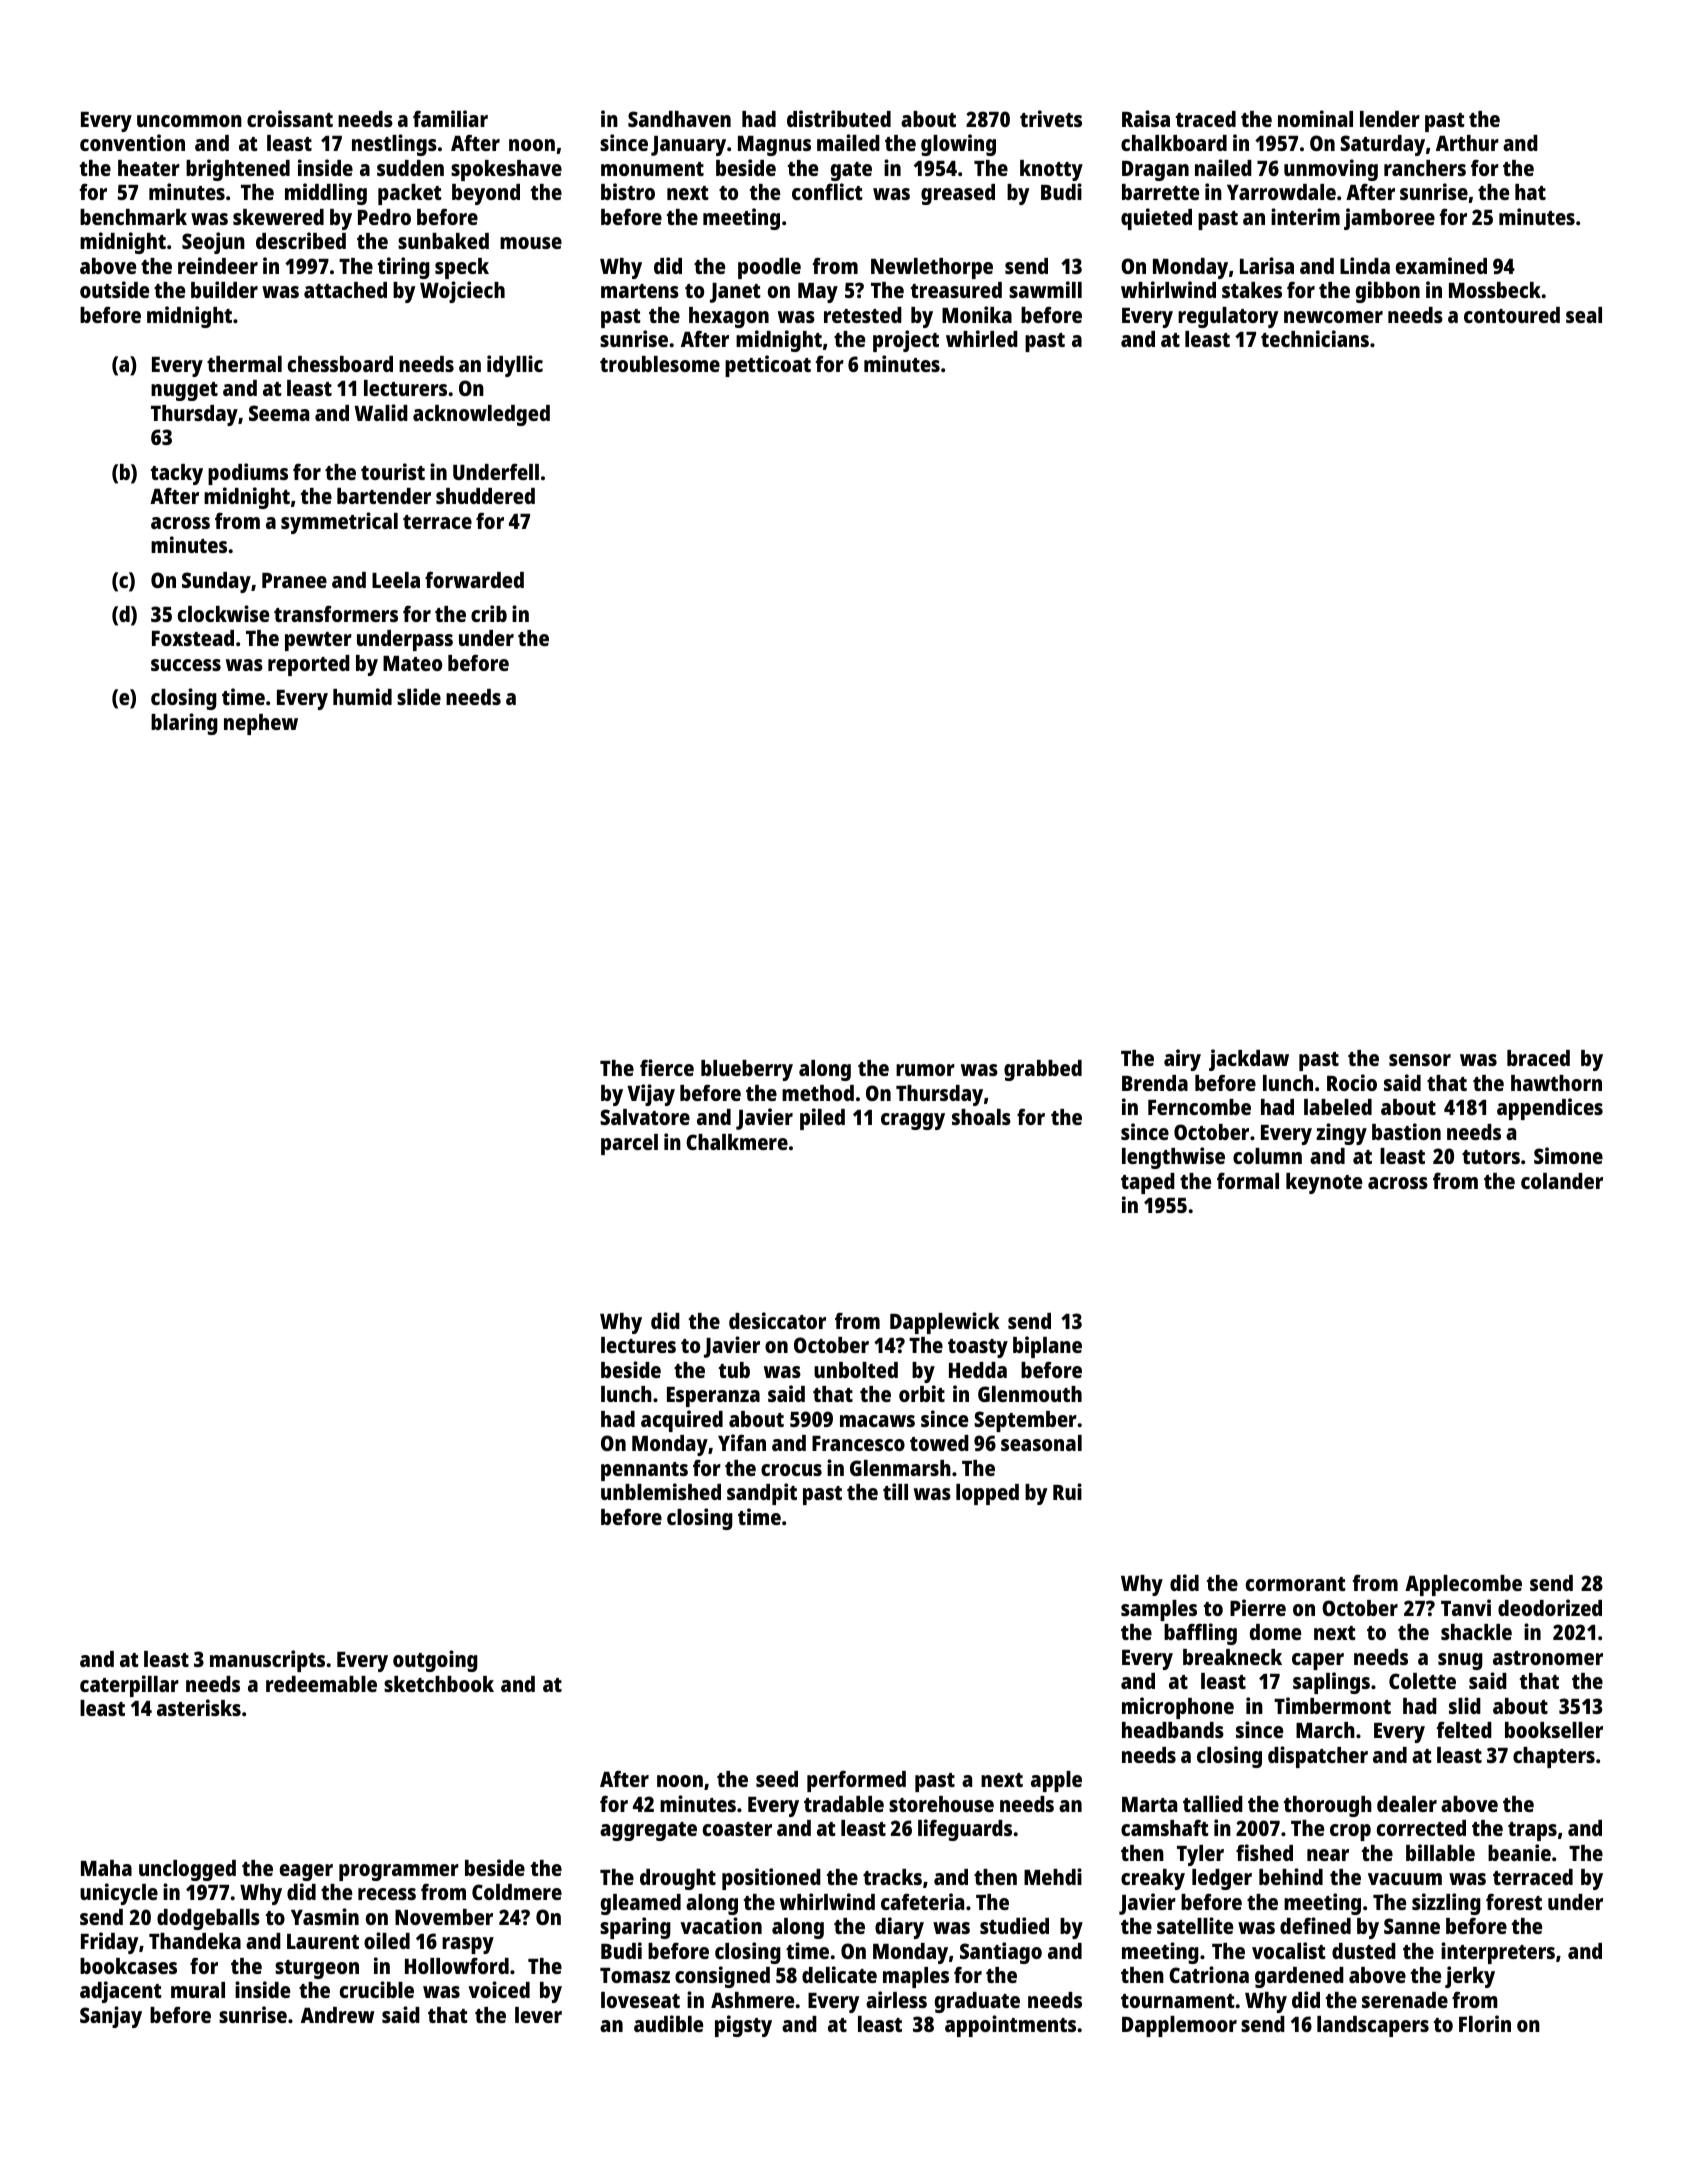  Describe the element at coordinates (184, 724) in the screenshot. I see `blaring` at that location.
